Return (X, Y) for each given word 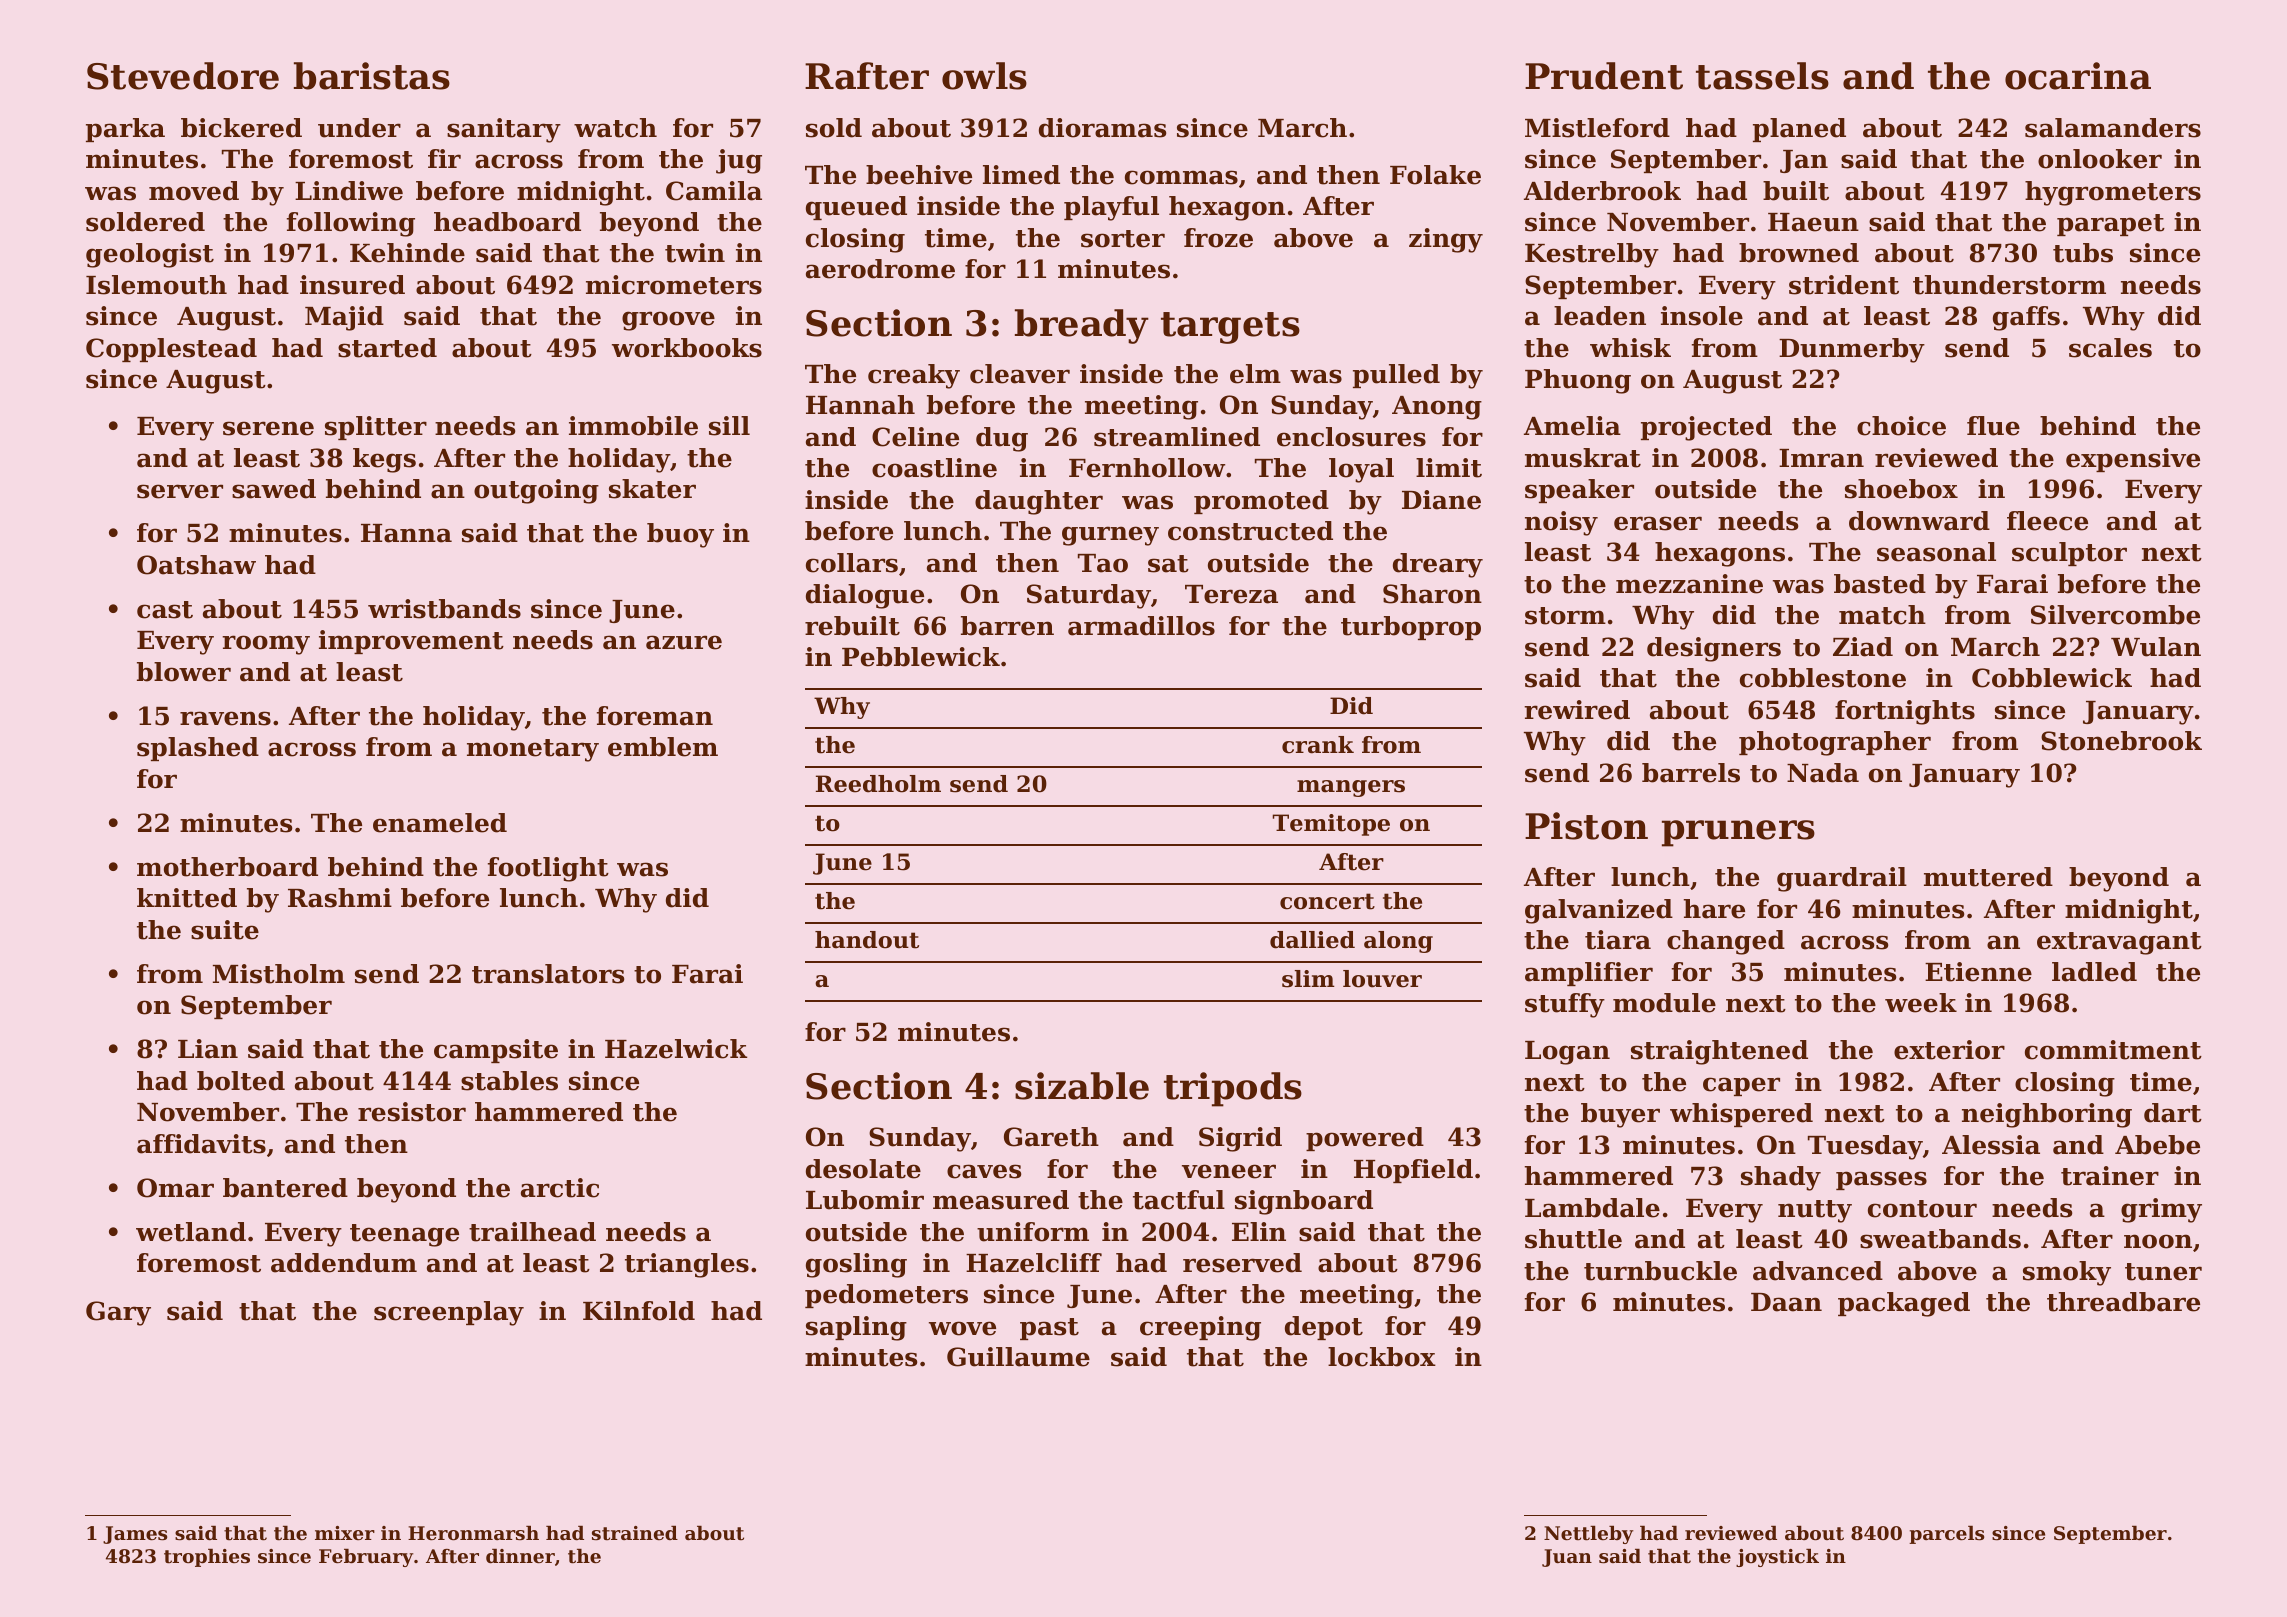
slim (1308, 979)
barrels (1691, 773)
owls (984, 76)
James (135, 1535)
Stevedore (183, 76)
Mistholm (279, 974)
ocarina (2078, 76)
